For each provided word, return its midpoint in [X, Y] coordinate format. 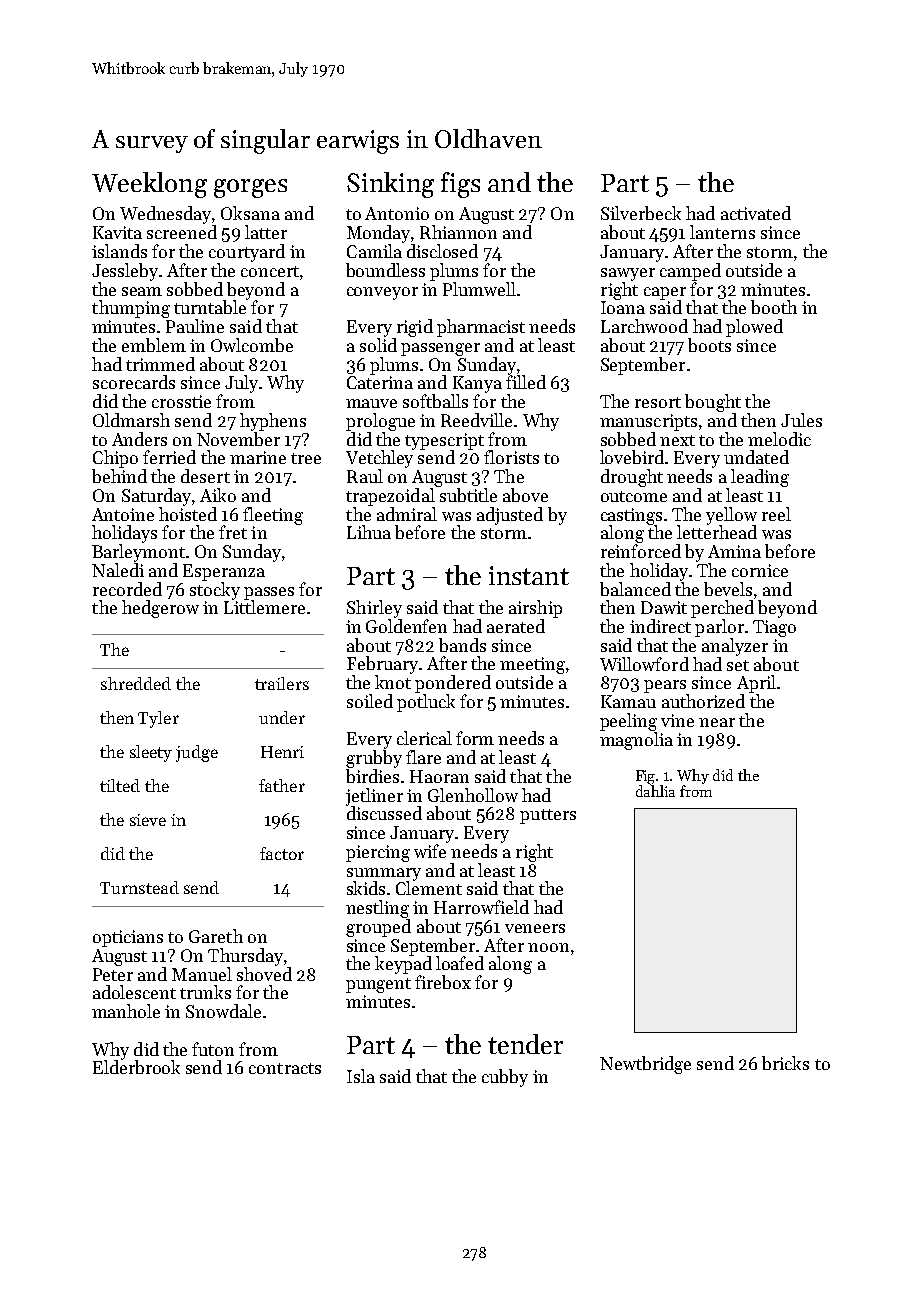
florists [511, 457]
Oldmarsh [131, 420]
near [717, 722]
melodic [779, 439]
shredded [136, 683]
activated [756, 213]
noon [548, 947]
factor [282, 853]
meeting [532, 665]
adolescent [134, 992]
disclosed [442, 251]
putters [548, 816]
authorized [703, 701]
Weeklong [149, 185]
